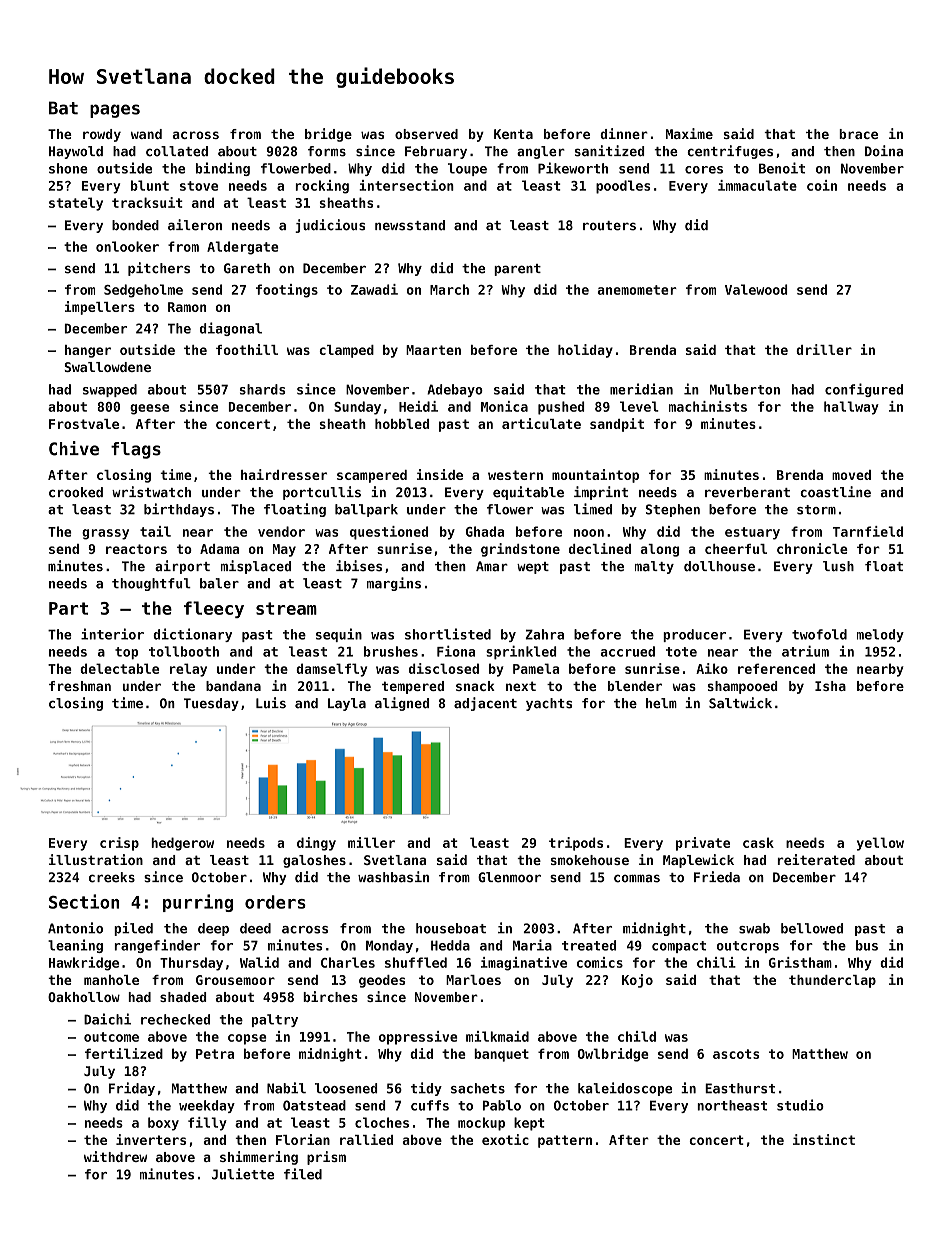  What do you see at coordinates (374, 289) in the page?
I see `Zawadi` at bounding box center [374, 289].
